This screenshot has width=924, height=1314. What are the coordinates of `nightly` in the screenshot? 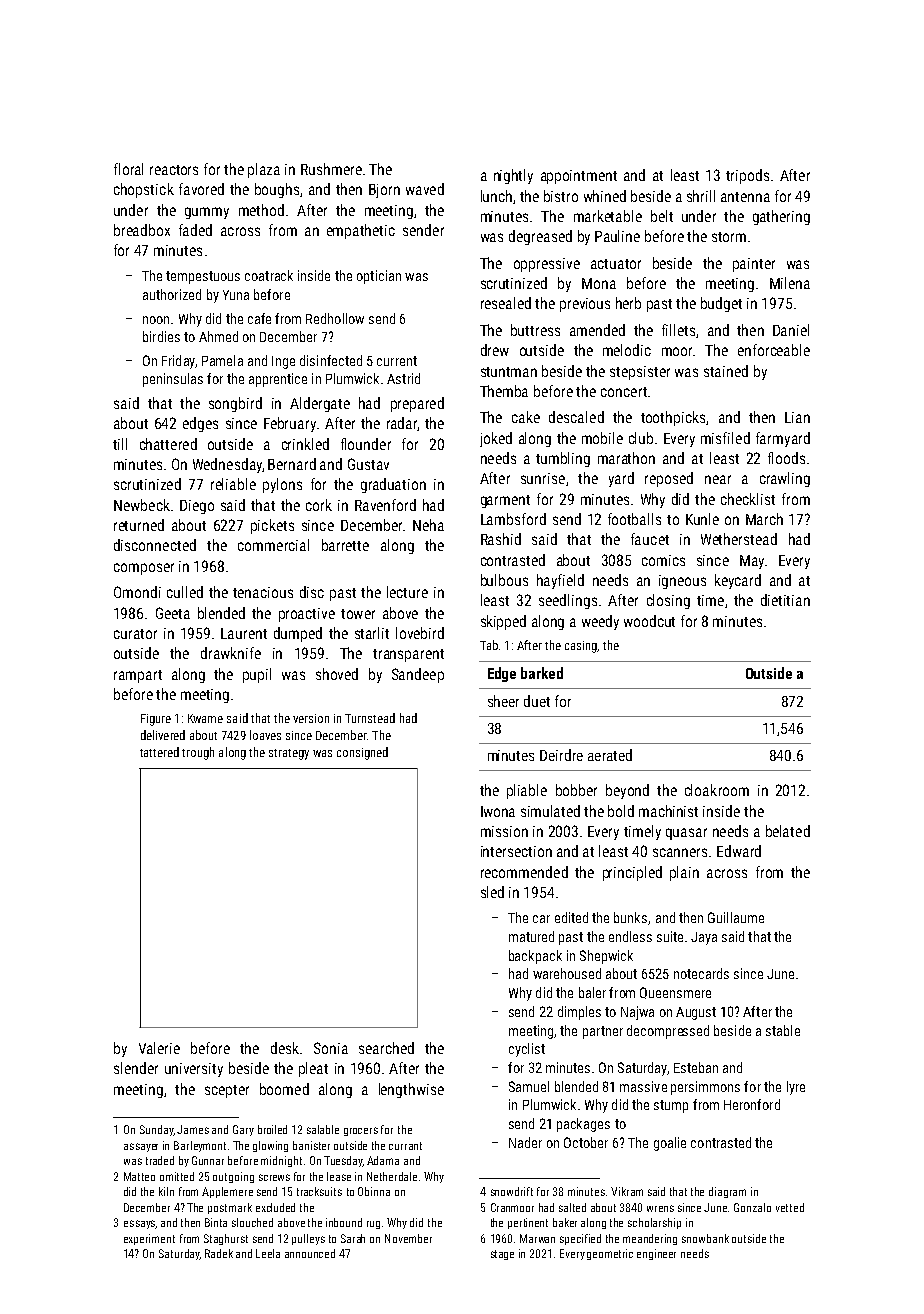 It's located at (513, 176).
